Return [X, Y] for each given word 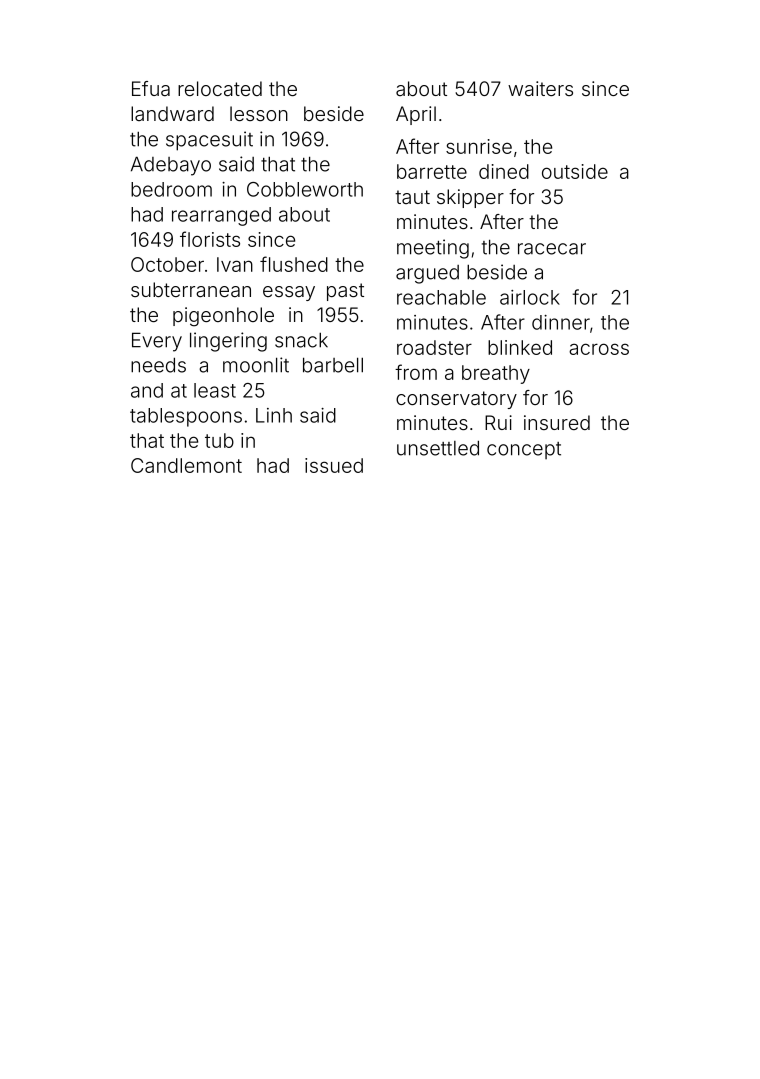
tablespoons [186, 417]
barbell [333, 365]
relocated [220, 88]
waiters [540, 88]
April [416, 115]
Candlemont [186, 465]
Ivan [235, 264]
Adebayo [171, 166]
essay [289, 293]
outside [575, 171]
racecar [552, 249]
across [599, 349]
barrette [432, 171]
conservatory [456, 400]
